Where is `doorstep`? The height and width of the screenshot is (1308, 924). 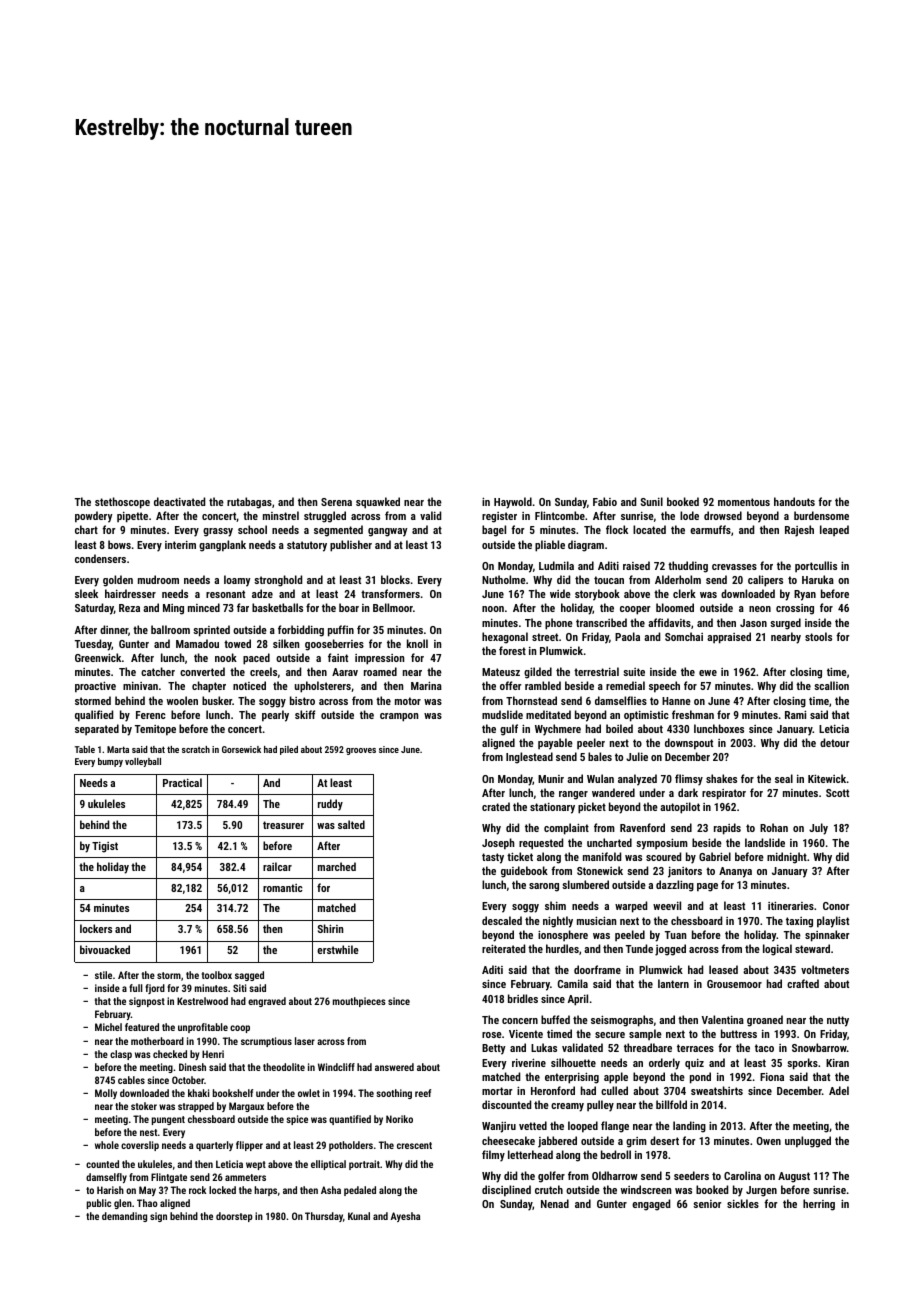 doorstep is located at coordinates (234, 1217).
